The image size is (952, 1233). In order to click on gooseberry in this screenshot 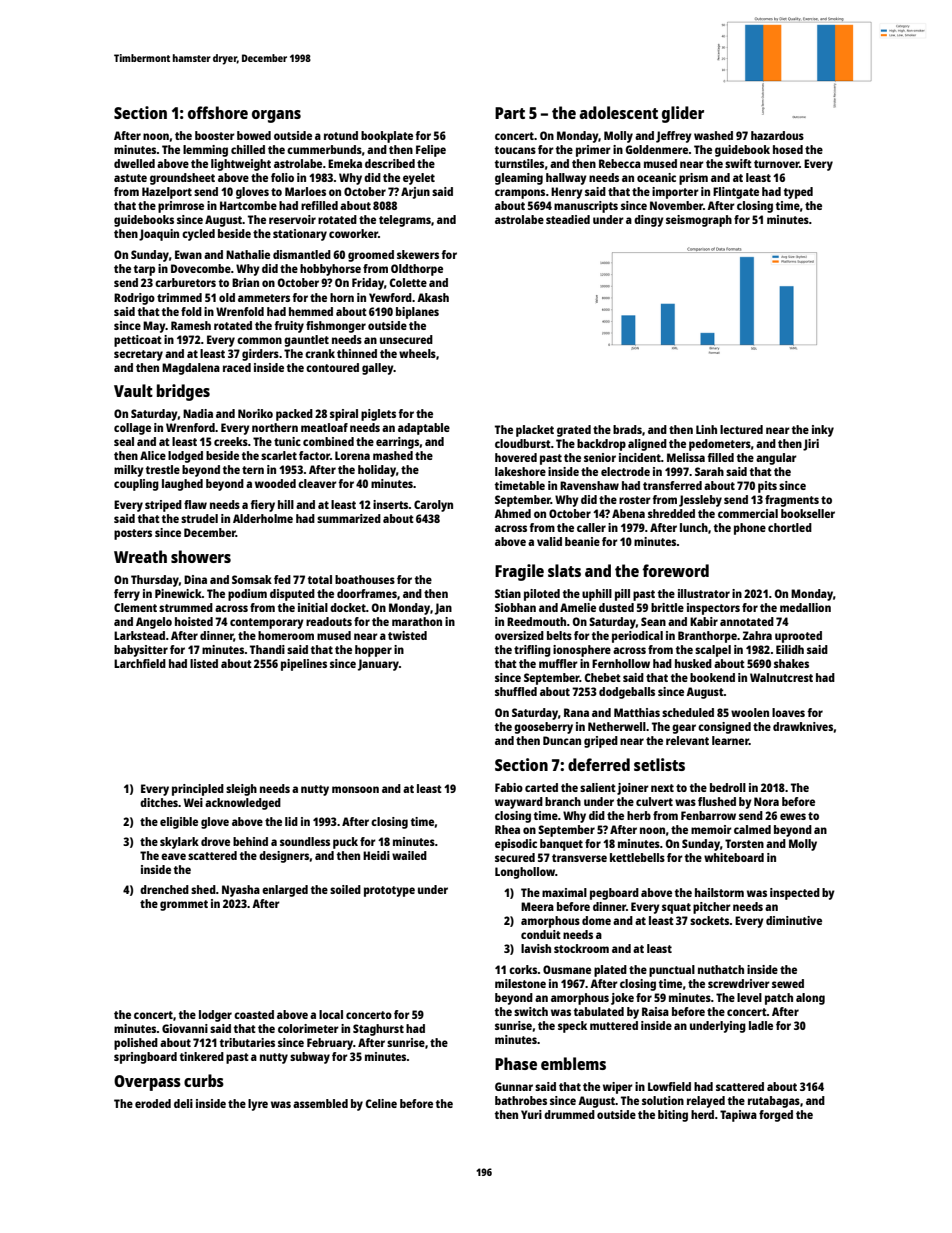, I will do `click(543, 728)`.
